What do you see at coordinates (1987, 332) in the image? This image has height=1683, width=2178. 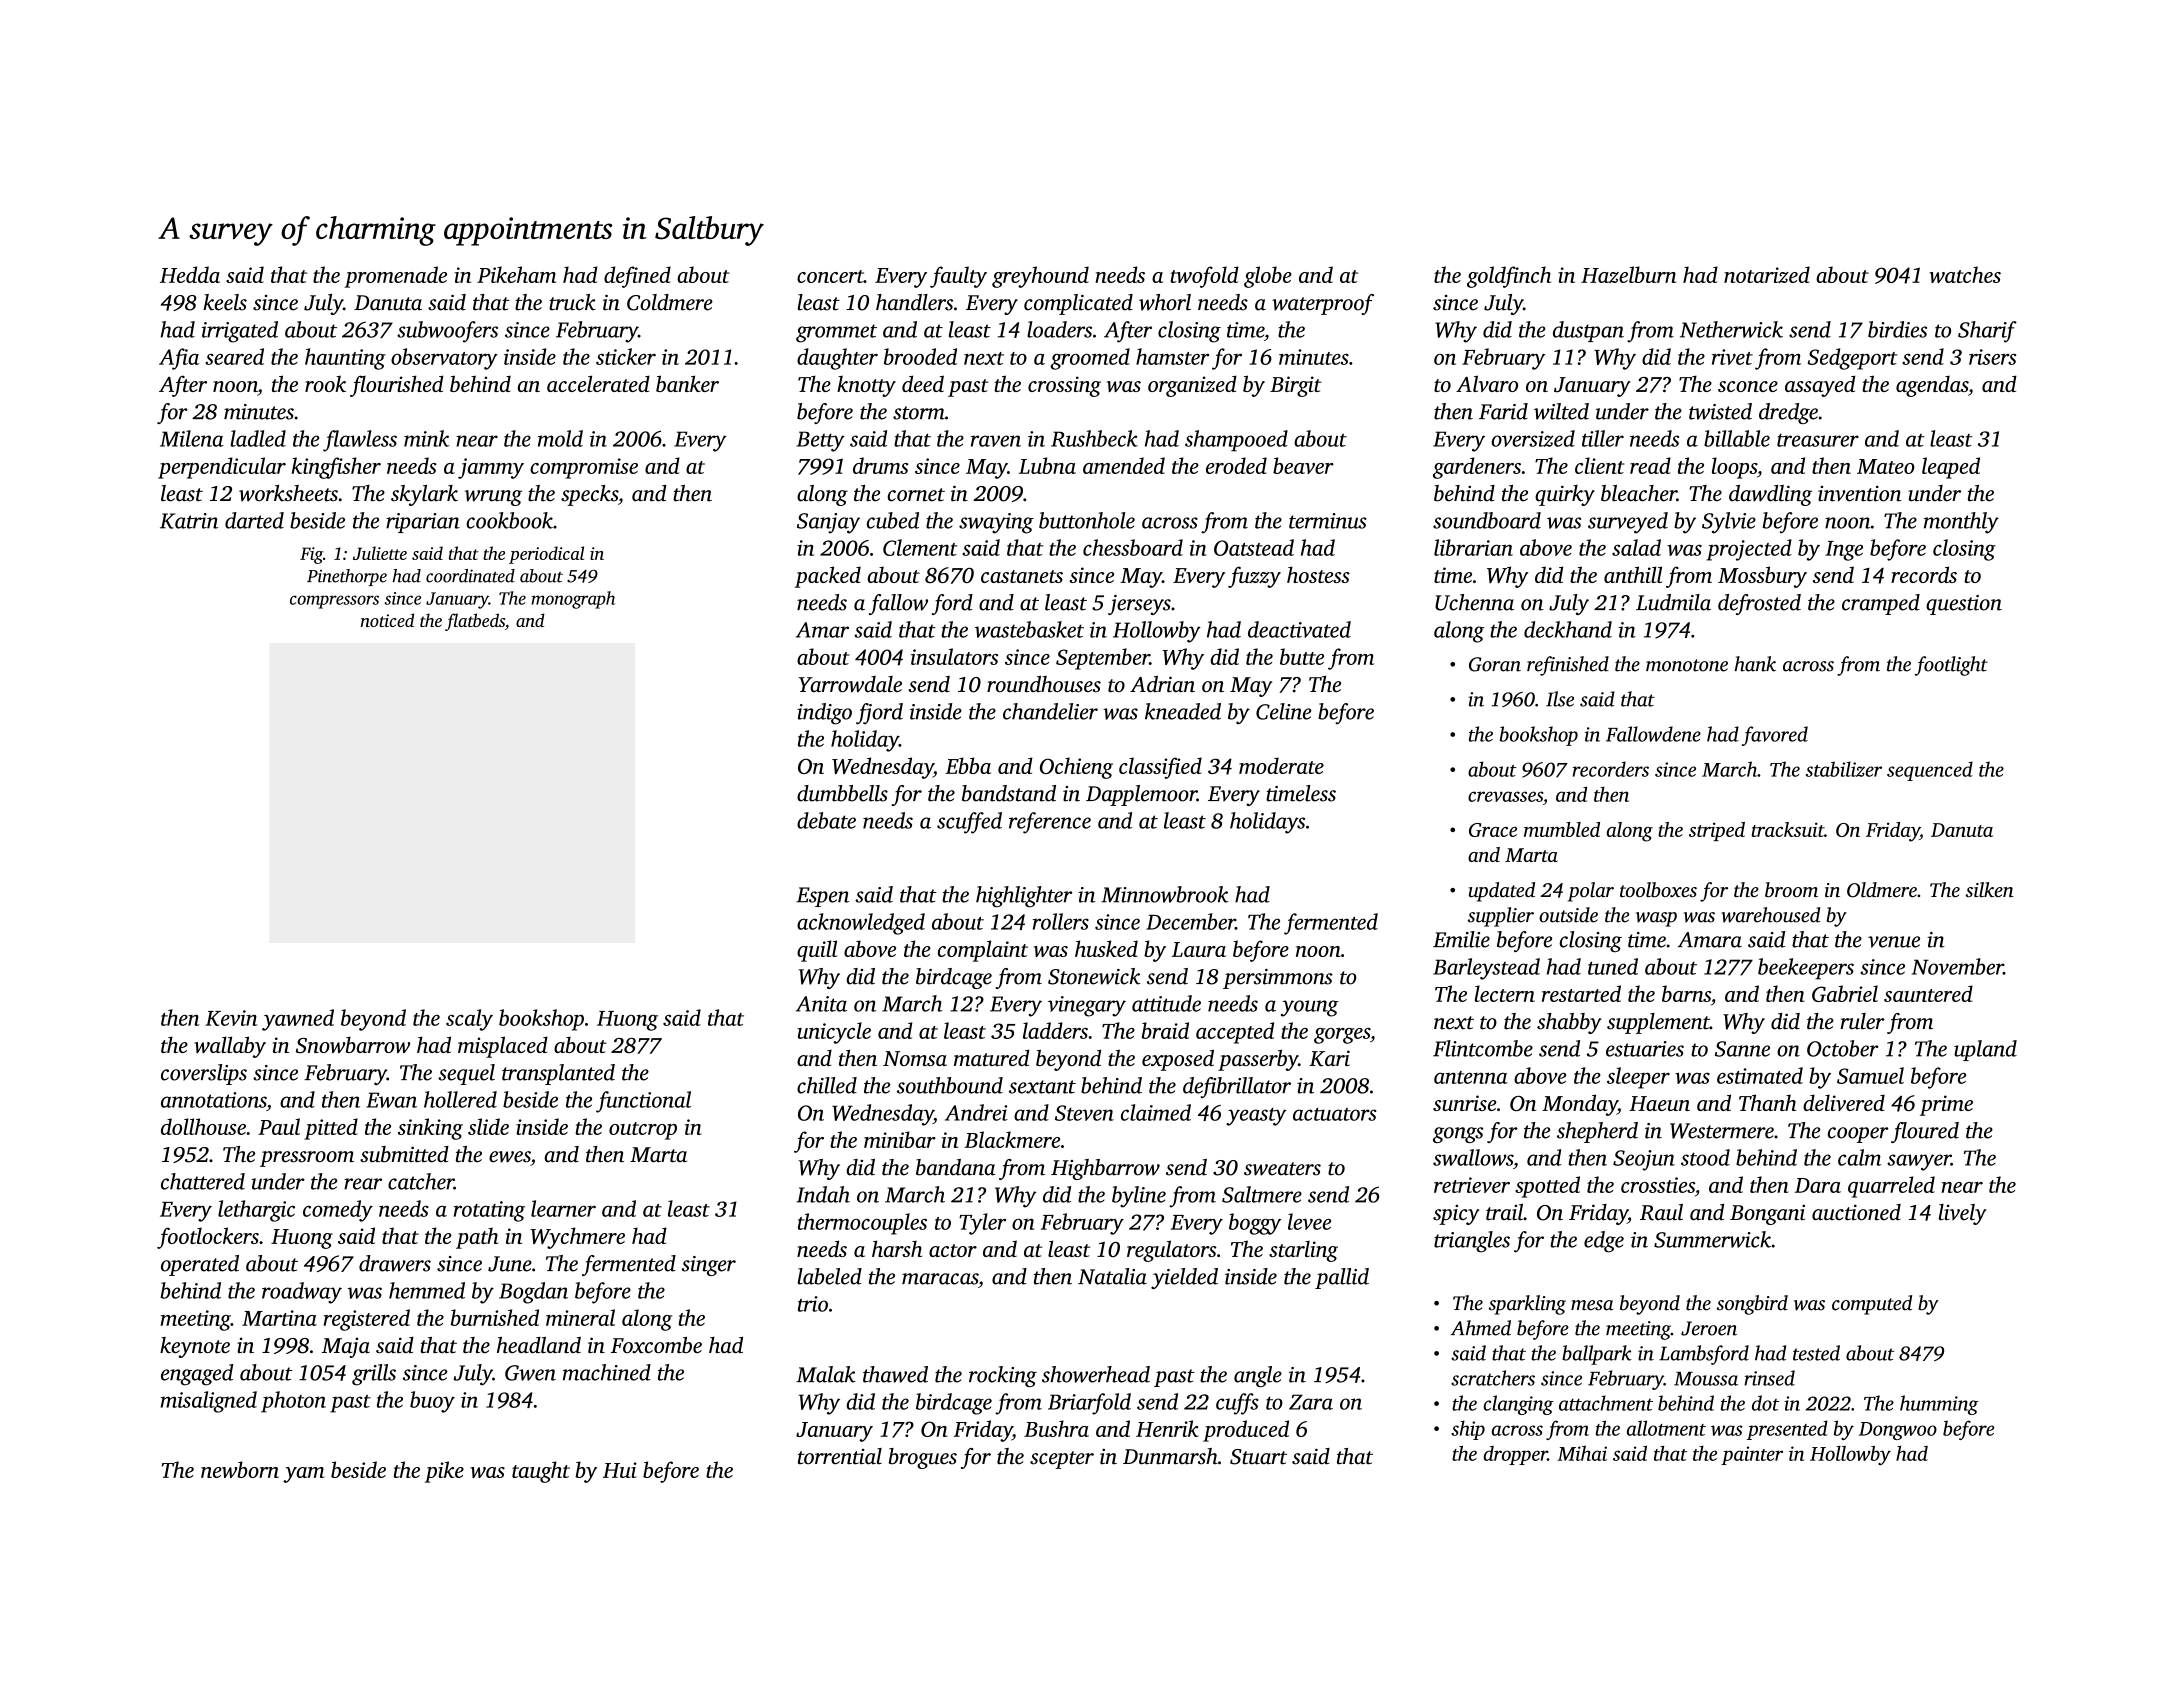 I see `Sharif` at bounding box center [1987, 332].
